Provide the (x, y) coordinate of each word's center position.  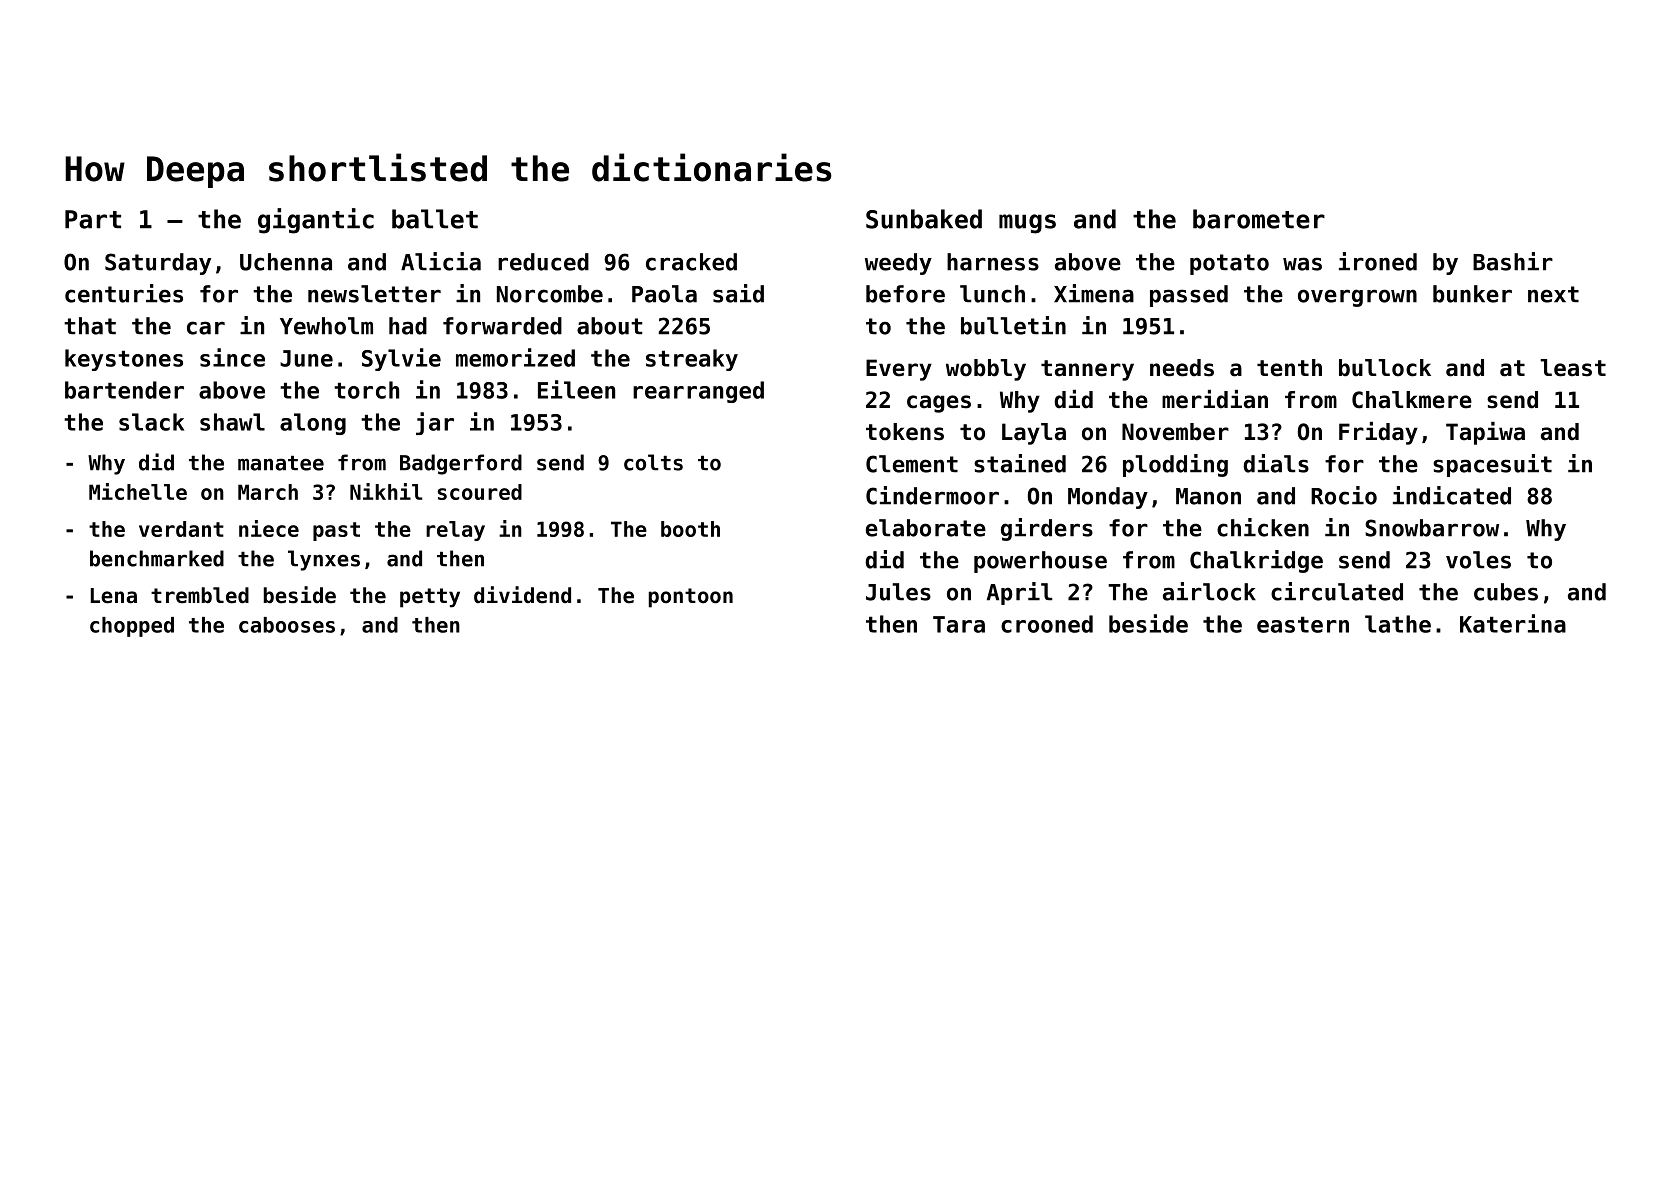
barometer (1259, 219)
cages (939, 404)
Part (93, 219)
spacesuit (1492, 465)
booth (690, 529)
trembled (200, 595)
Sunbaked (924, 219)
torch (366, 390)
